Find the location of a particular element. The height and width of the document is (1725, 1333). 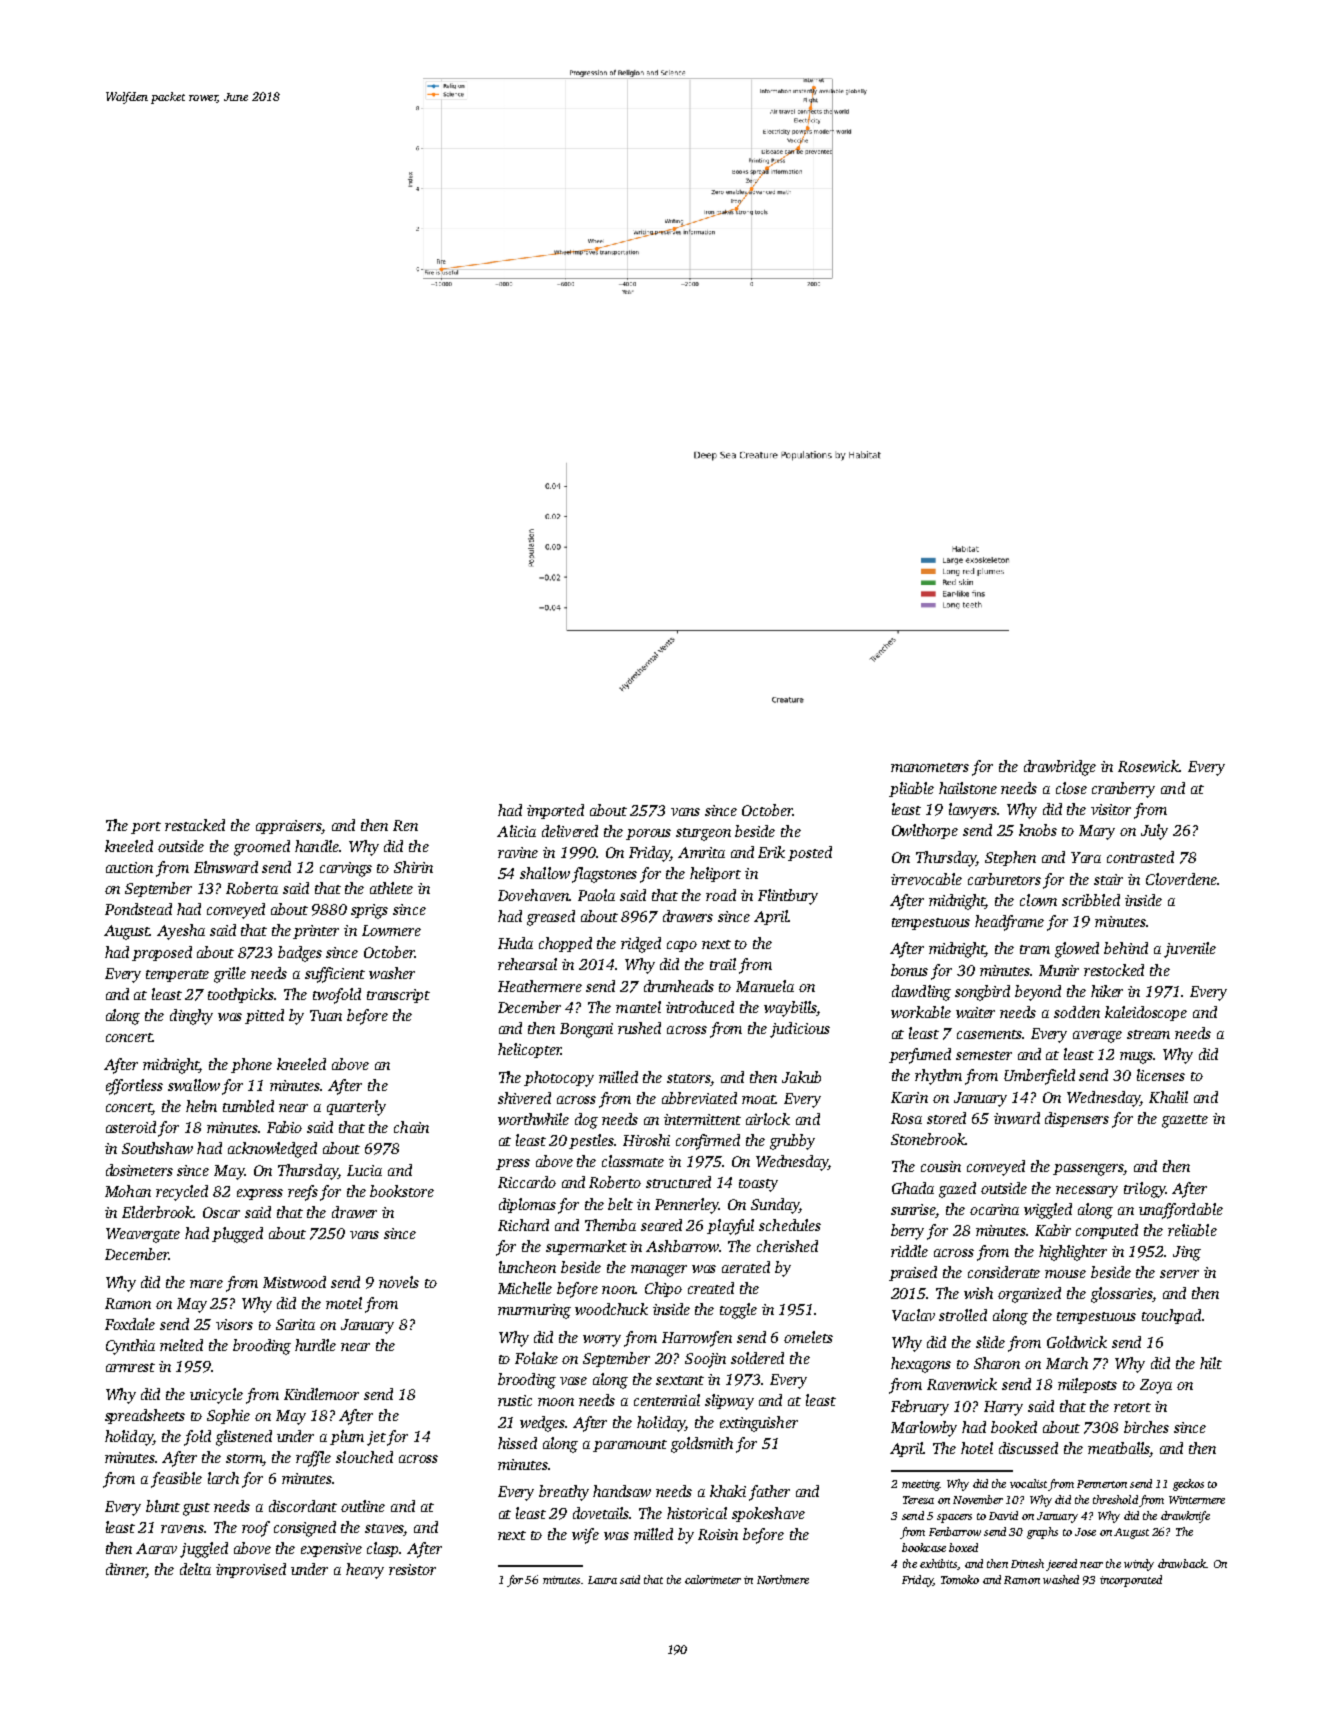

contrasted is located at coordinates (1140, 857).
